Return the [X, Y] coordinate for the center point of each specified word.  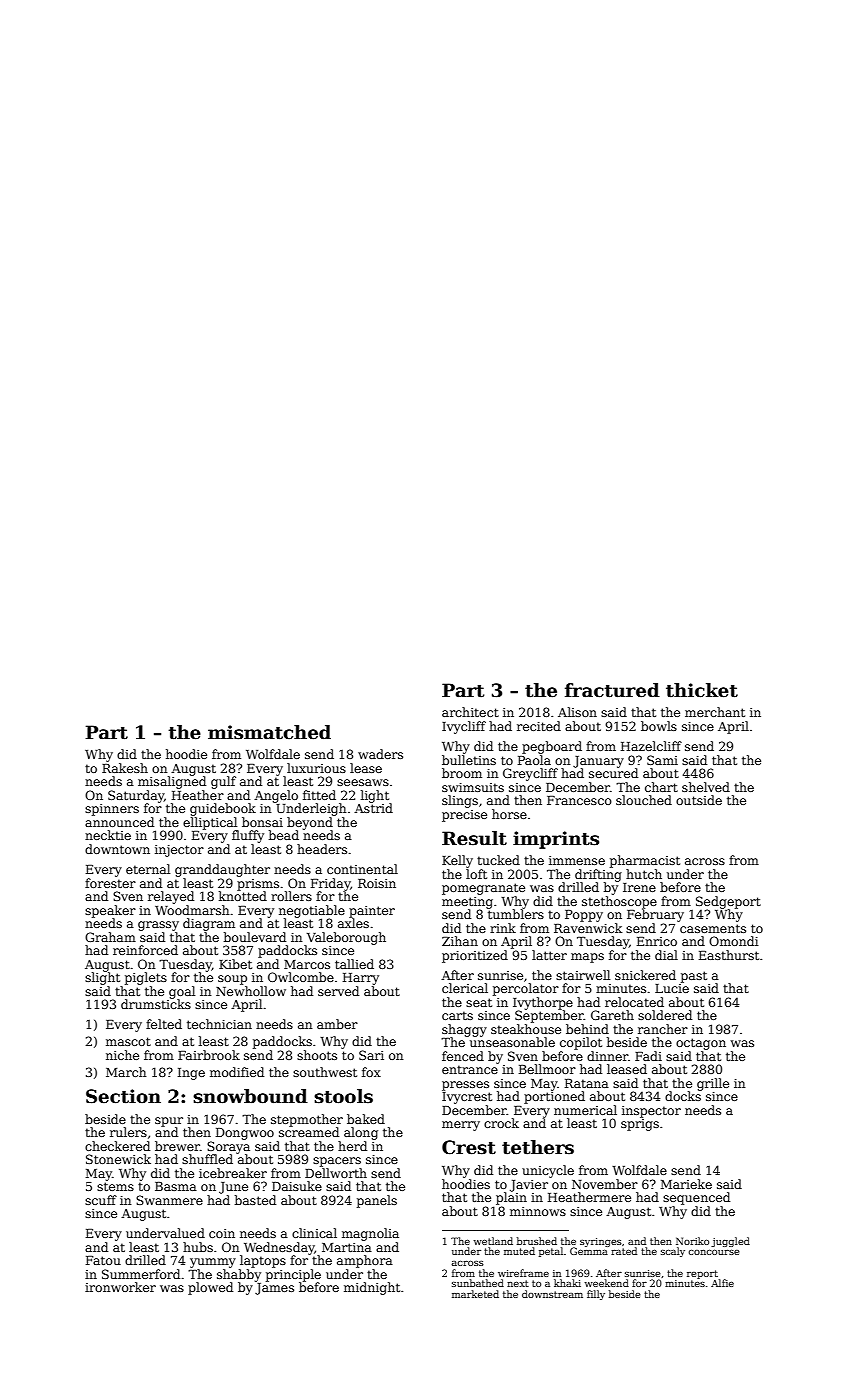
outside [699, 800]
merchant [715, 712]
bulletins [469, 760]
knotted [243, 896]
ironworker [120, 1287]
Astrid [373, 808]
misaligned [172, 782]
